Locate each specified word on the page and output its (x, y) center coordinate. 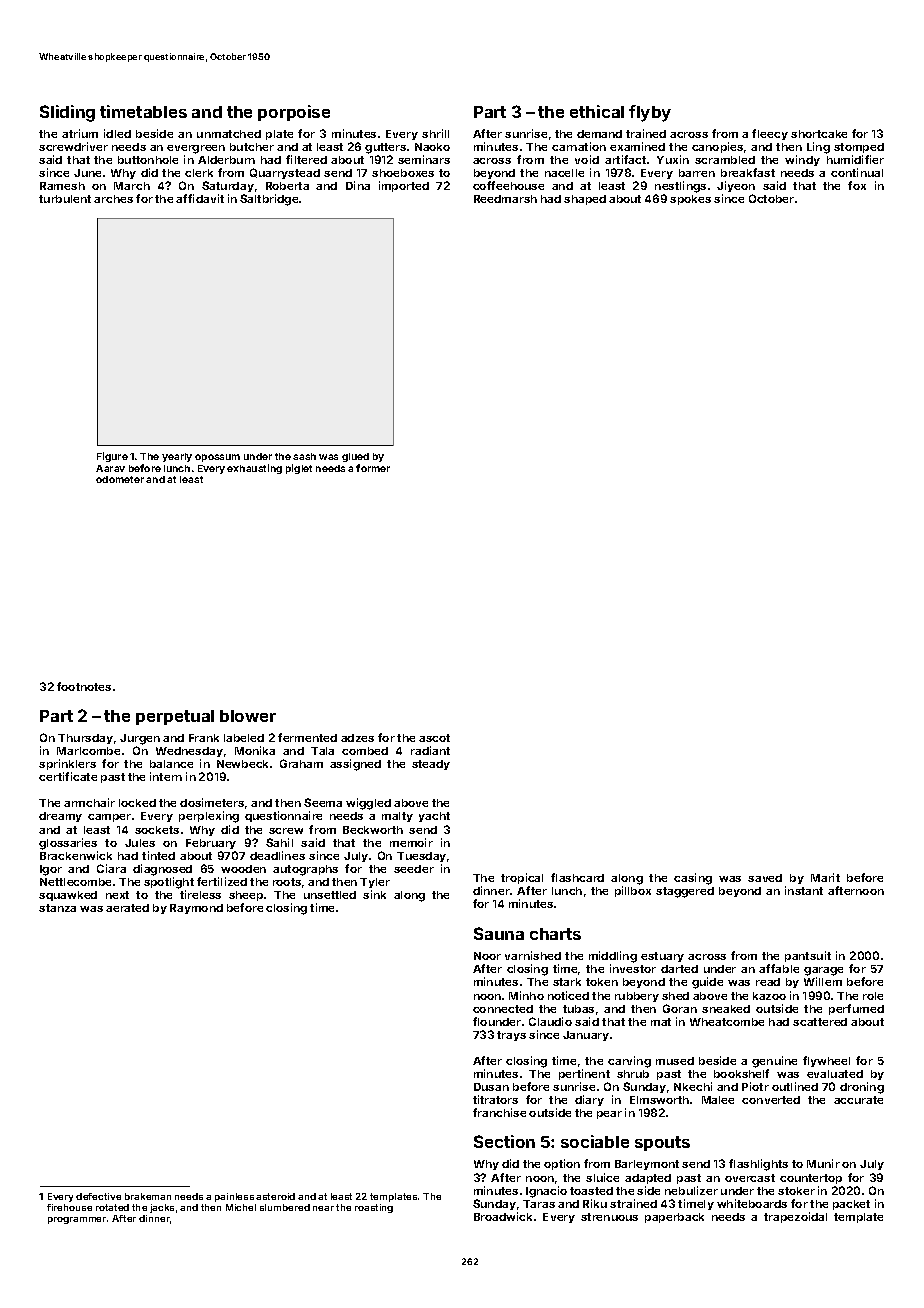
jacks (162, 1208)
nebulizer (691, 1190)
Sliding (67, 113)
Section (504, 1141)
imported (404, 186)
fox (857, 185)
